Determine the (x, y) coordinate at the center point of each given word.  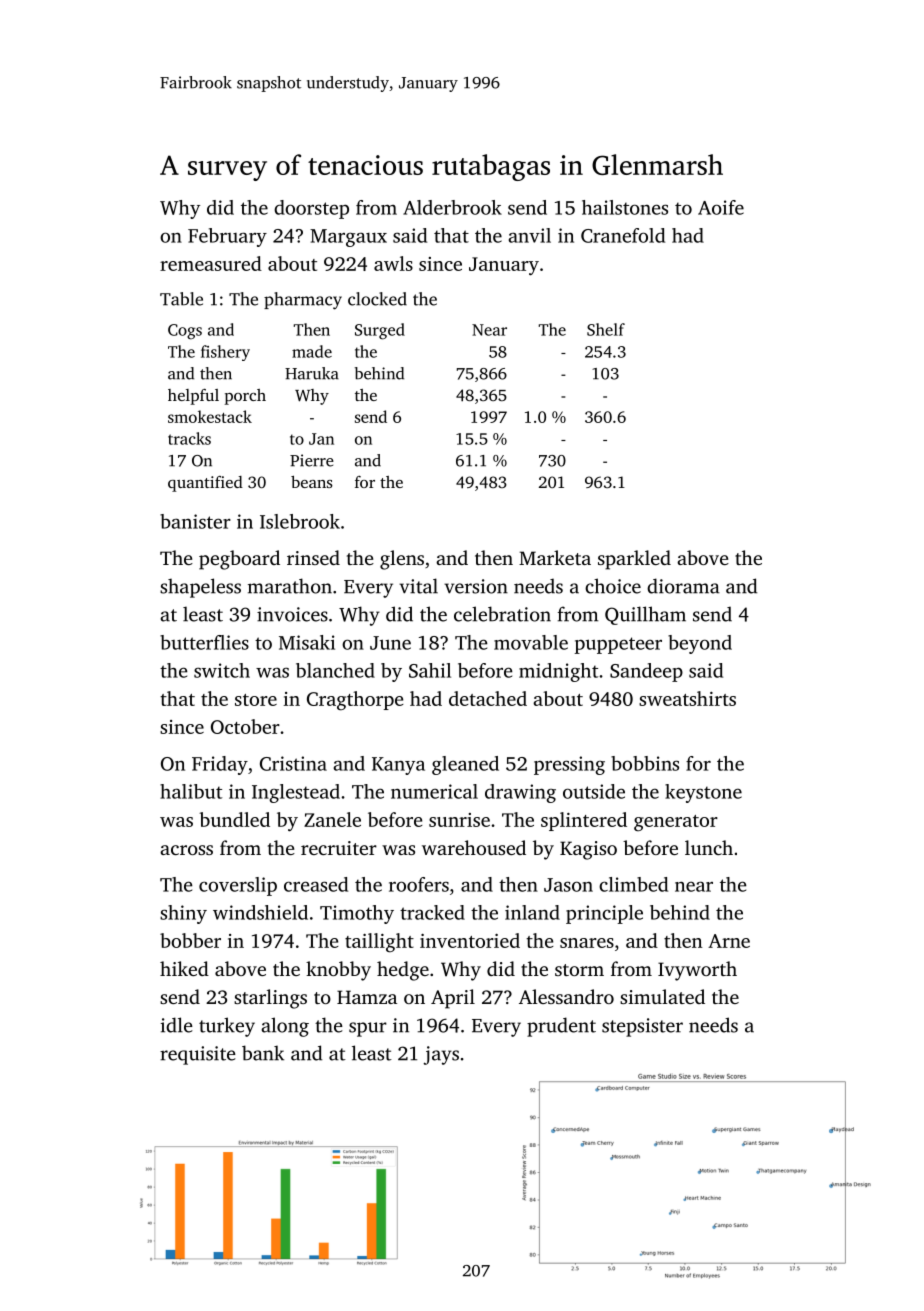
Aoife (721, 207)
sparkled (634, 560)
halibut (191, 791)
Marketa (555, 557)
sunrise (459, 820)
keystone (703, 793)
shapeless (200, 588)
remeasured (211, 263)
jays (441, 1055)
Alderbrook (452, 207)
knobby (338, 971)
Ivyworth (697, 971)
